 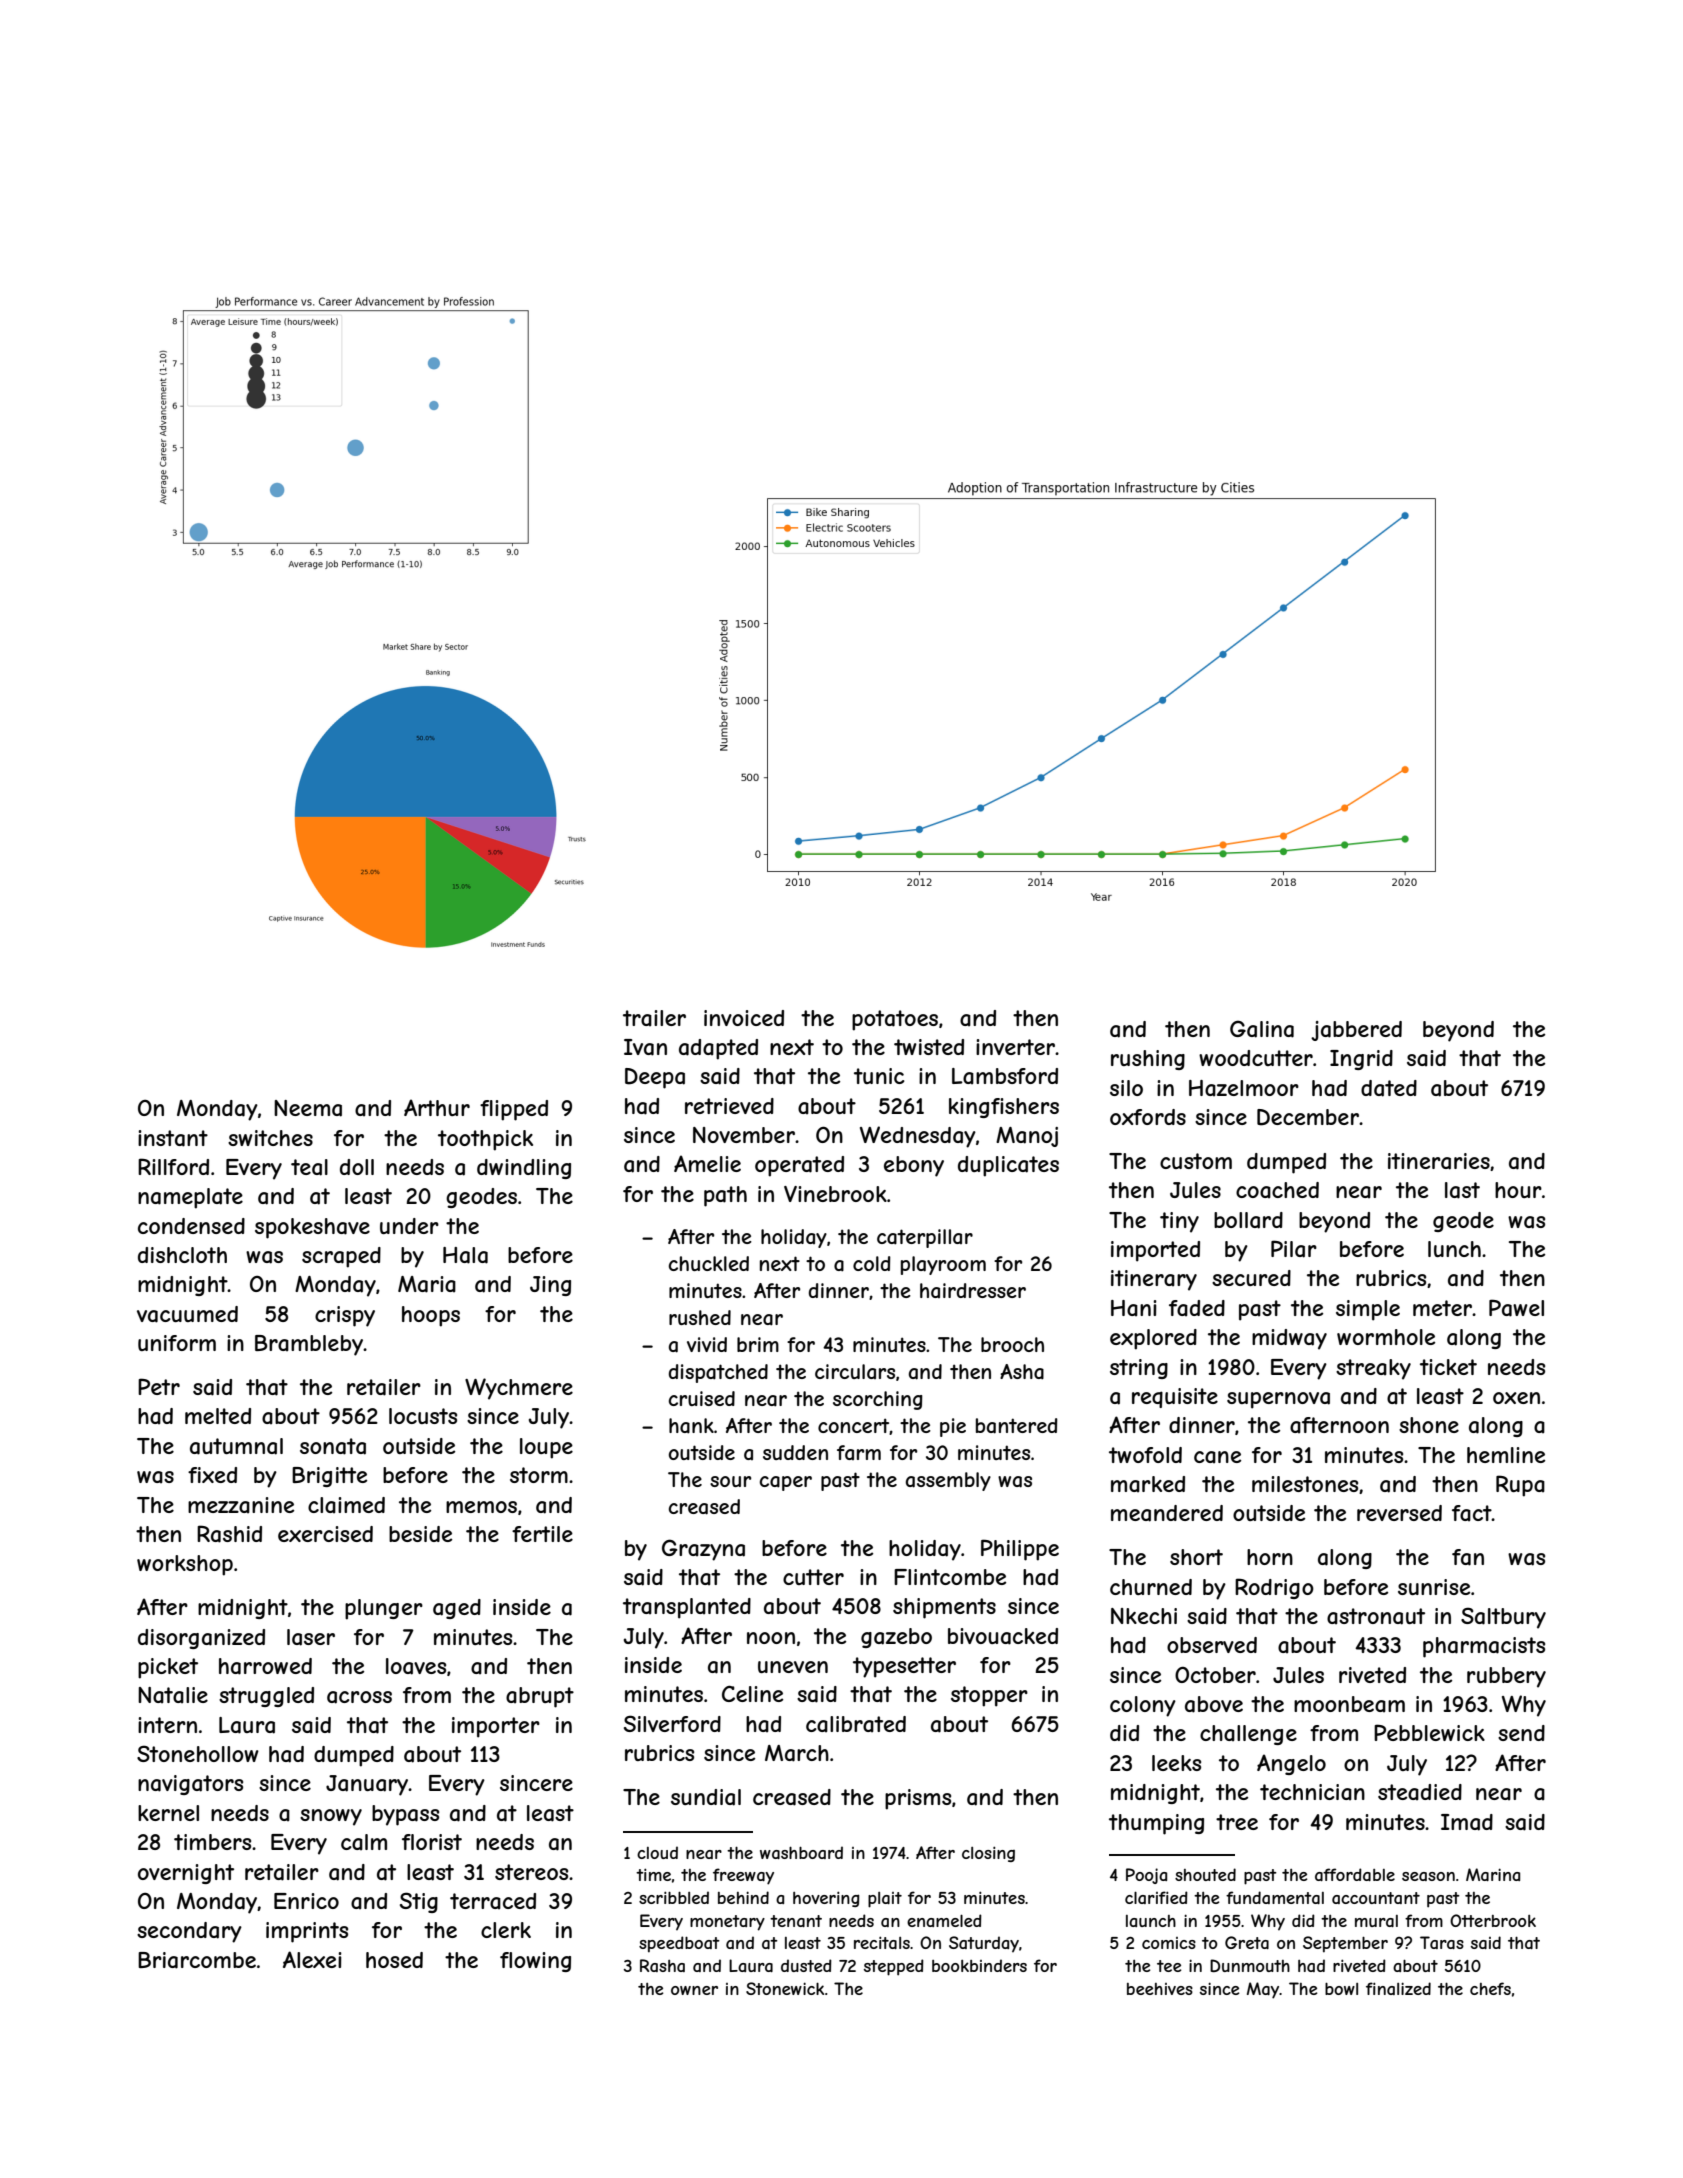 What do you see at coordinates (785, 1988) in the screenshot?
I see `Stonewick` at bounding box center [785, 1988].
